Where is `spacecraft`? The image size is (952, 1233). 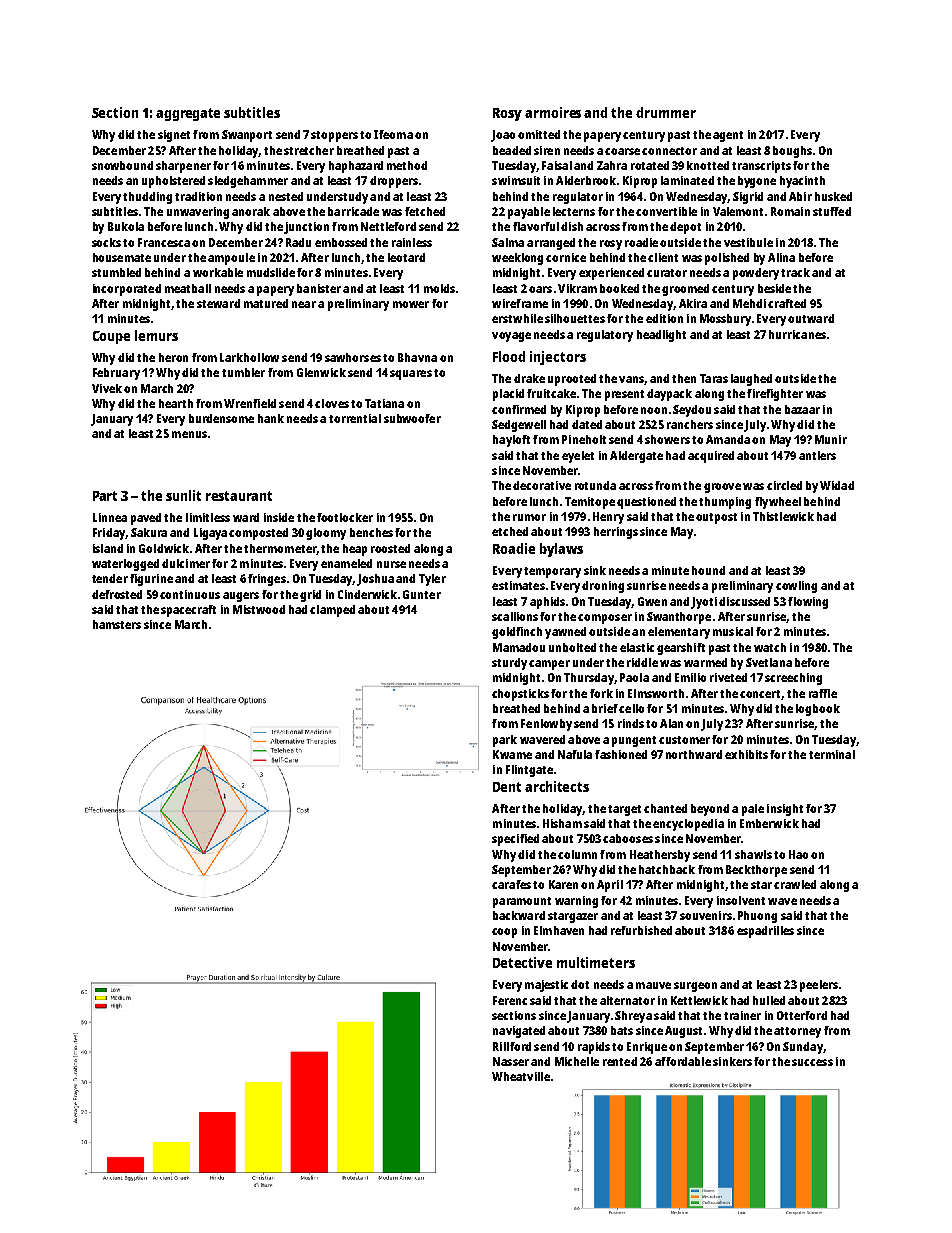 spacecraft is located at coordinates (188, 611).
